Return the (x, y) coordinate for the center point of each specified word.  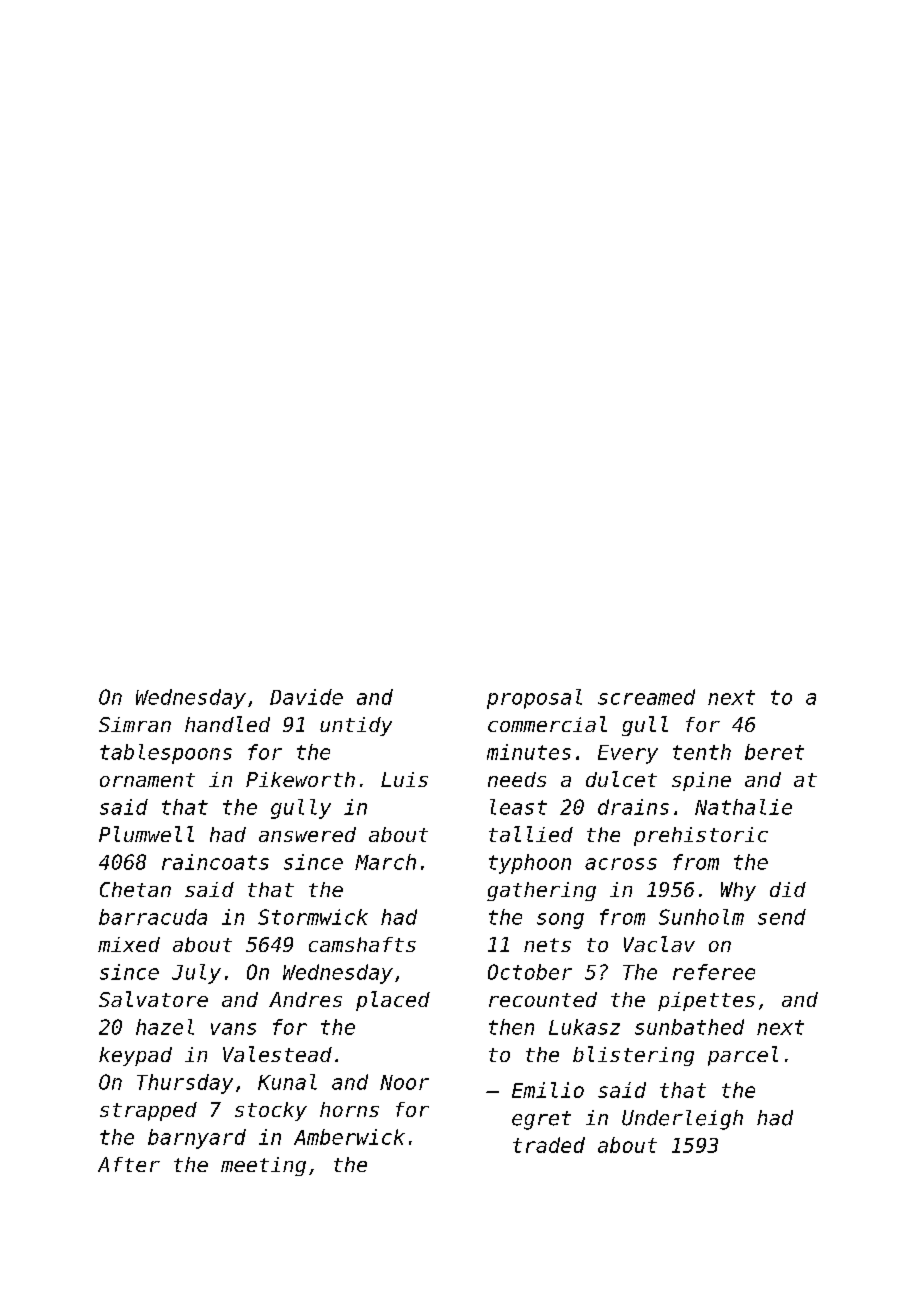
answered (307, 834)
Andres (305, 999)
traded (549, 1145)
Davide (306, 697)
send (782, 917)
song (560, 921)
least (518, 807)
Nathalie (743, 807)
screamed (646, 697)
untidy (356, 726)
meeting (263, 1166)
